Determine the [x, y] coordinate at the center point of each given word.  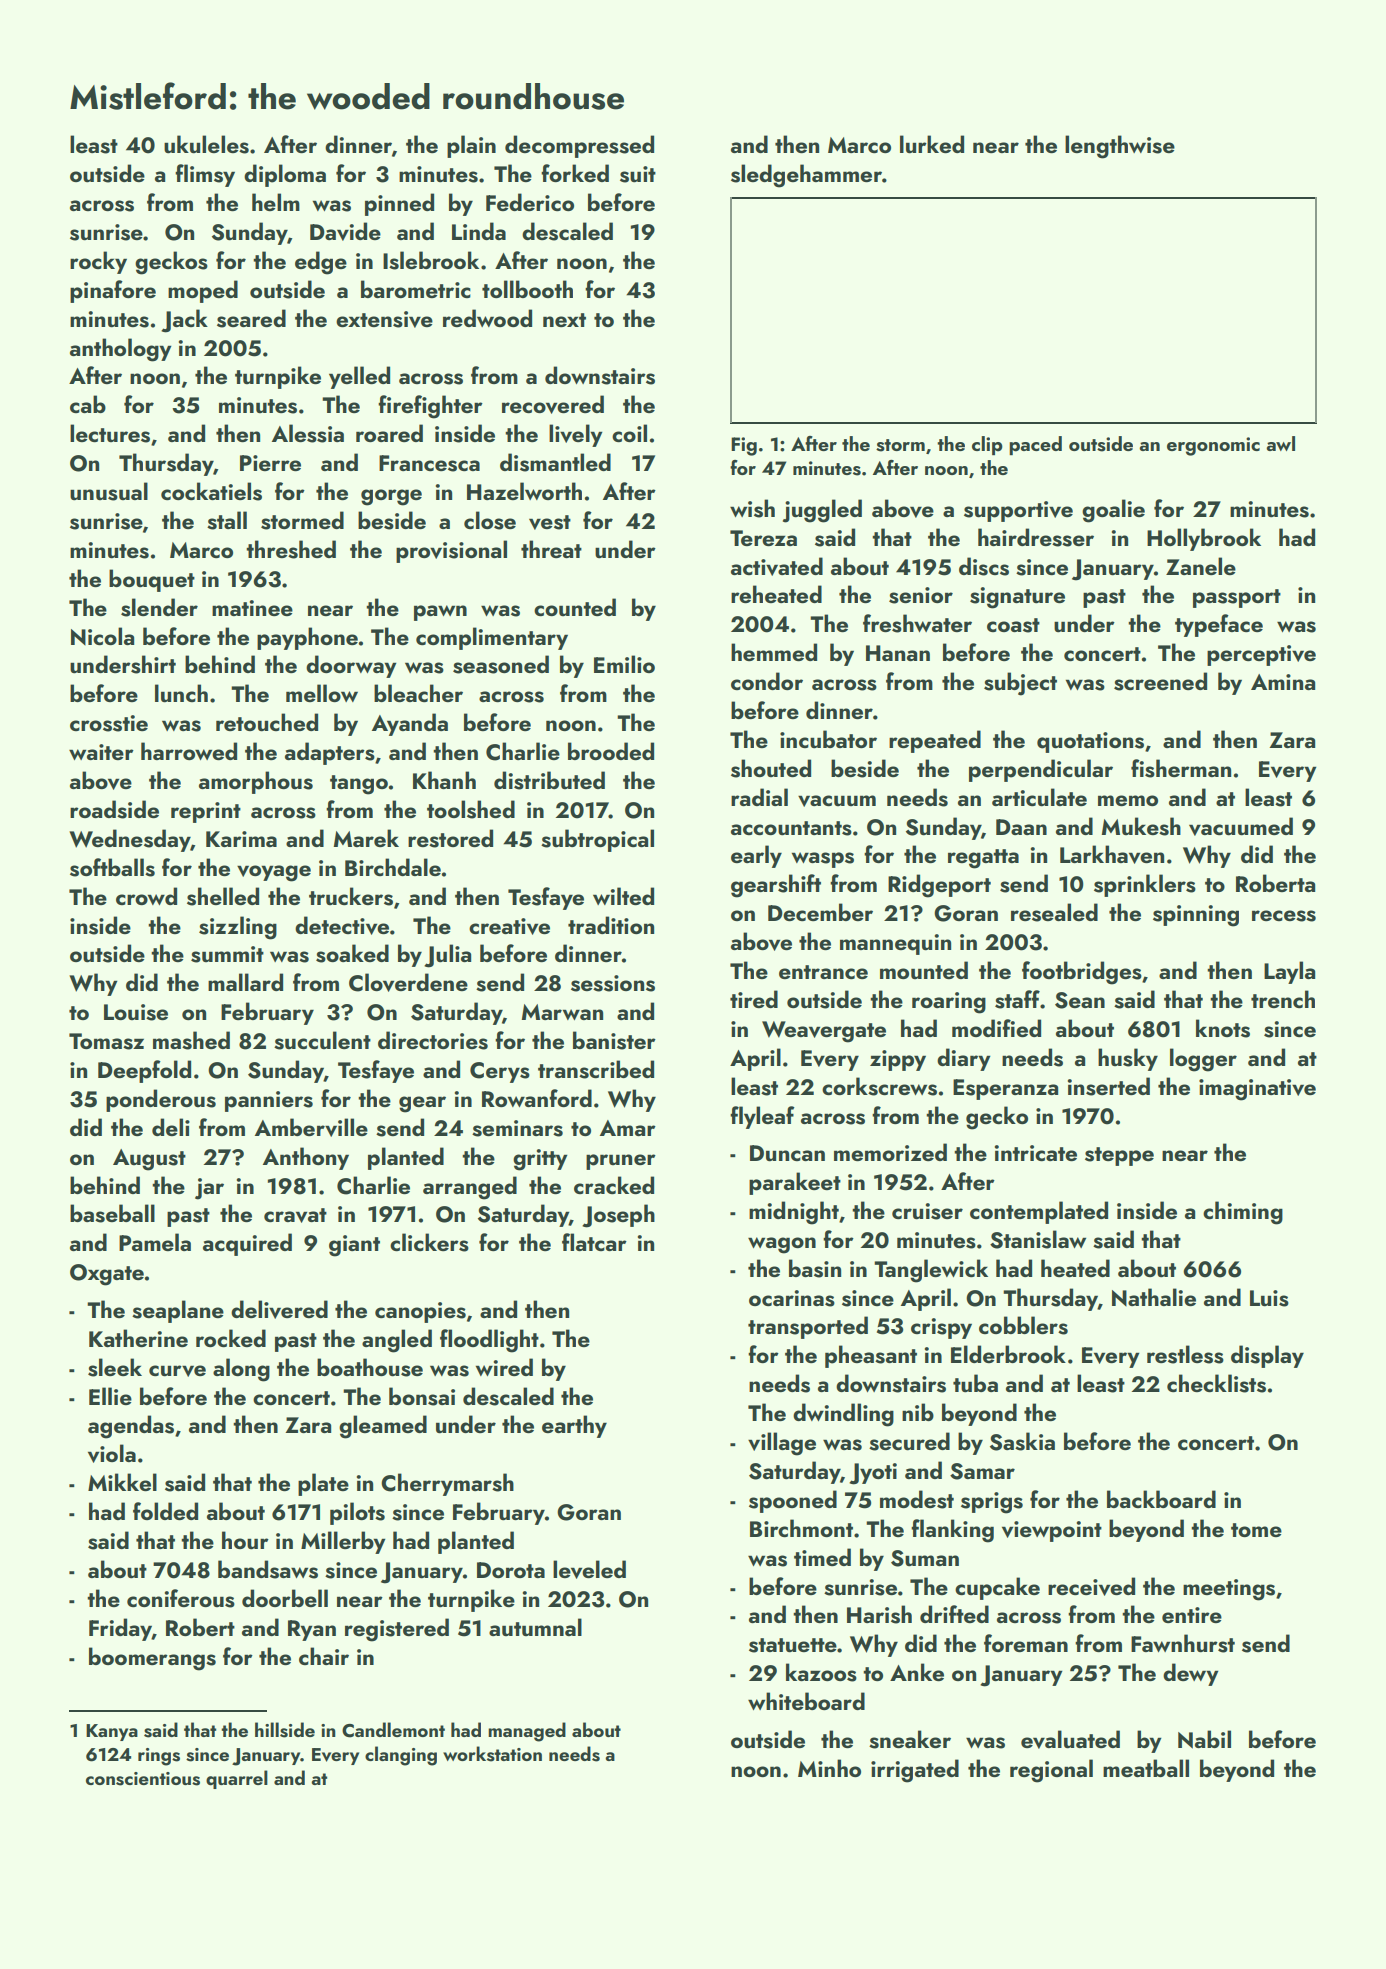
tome [1256, 1530]
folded [165, 1511]
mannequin [895, 944]
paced [1035, 445]
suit [638, 174]
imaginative [1257, 1090]
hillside [285, 1730]
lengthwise [1120, 147]
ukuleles [206, 144]
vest [550, 522]
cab [88, 404]
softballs [112, 867]
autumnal [535, 1627]
